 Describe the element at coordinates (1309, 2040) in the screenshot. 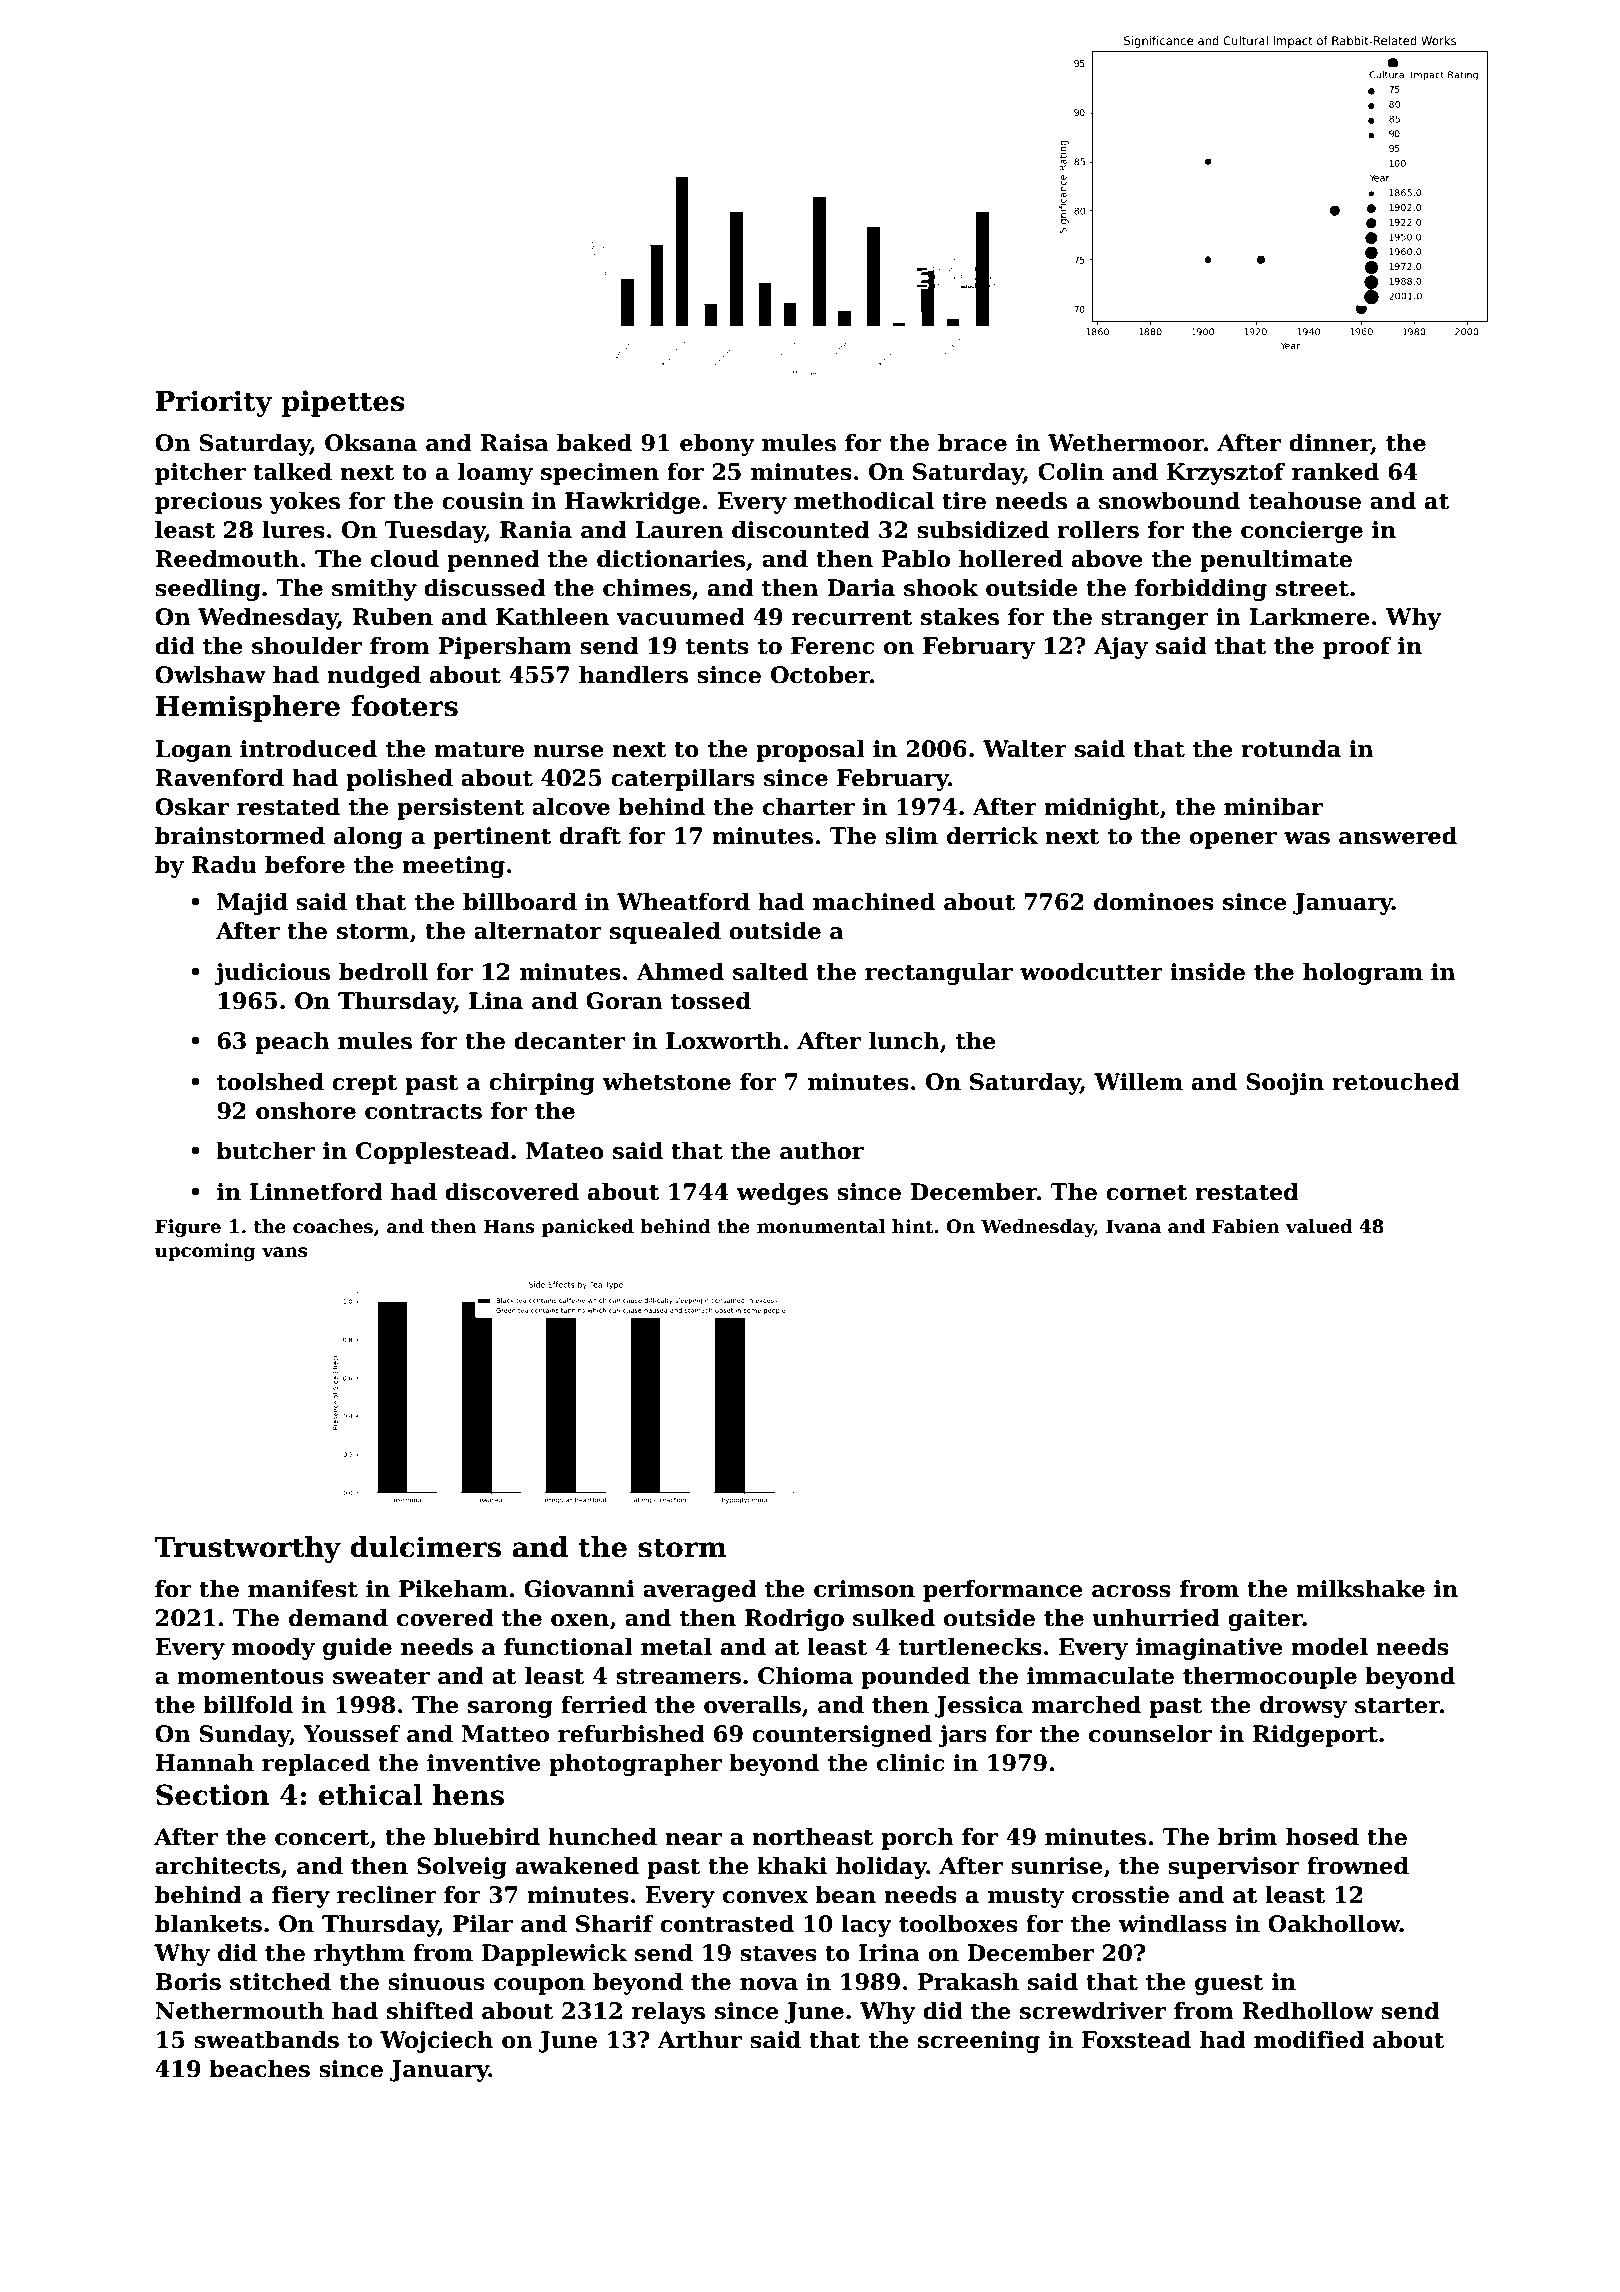

I see `modified` at that location.
